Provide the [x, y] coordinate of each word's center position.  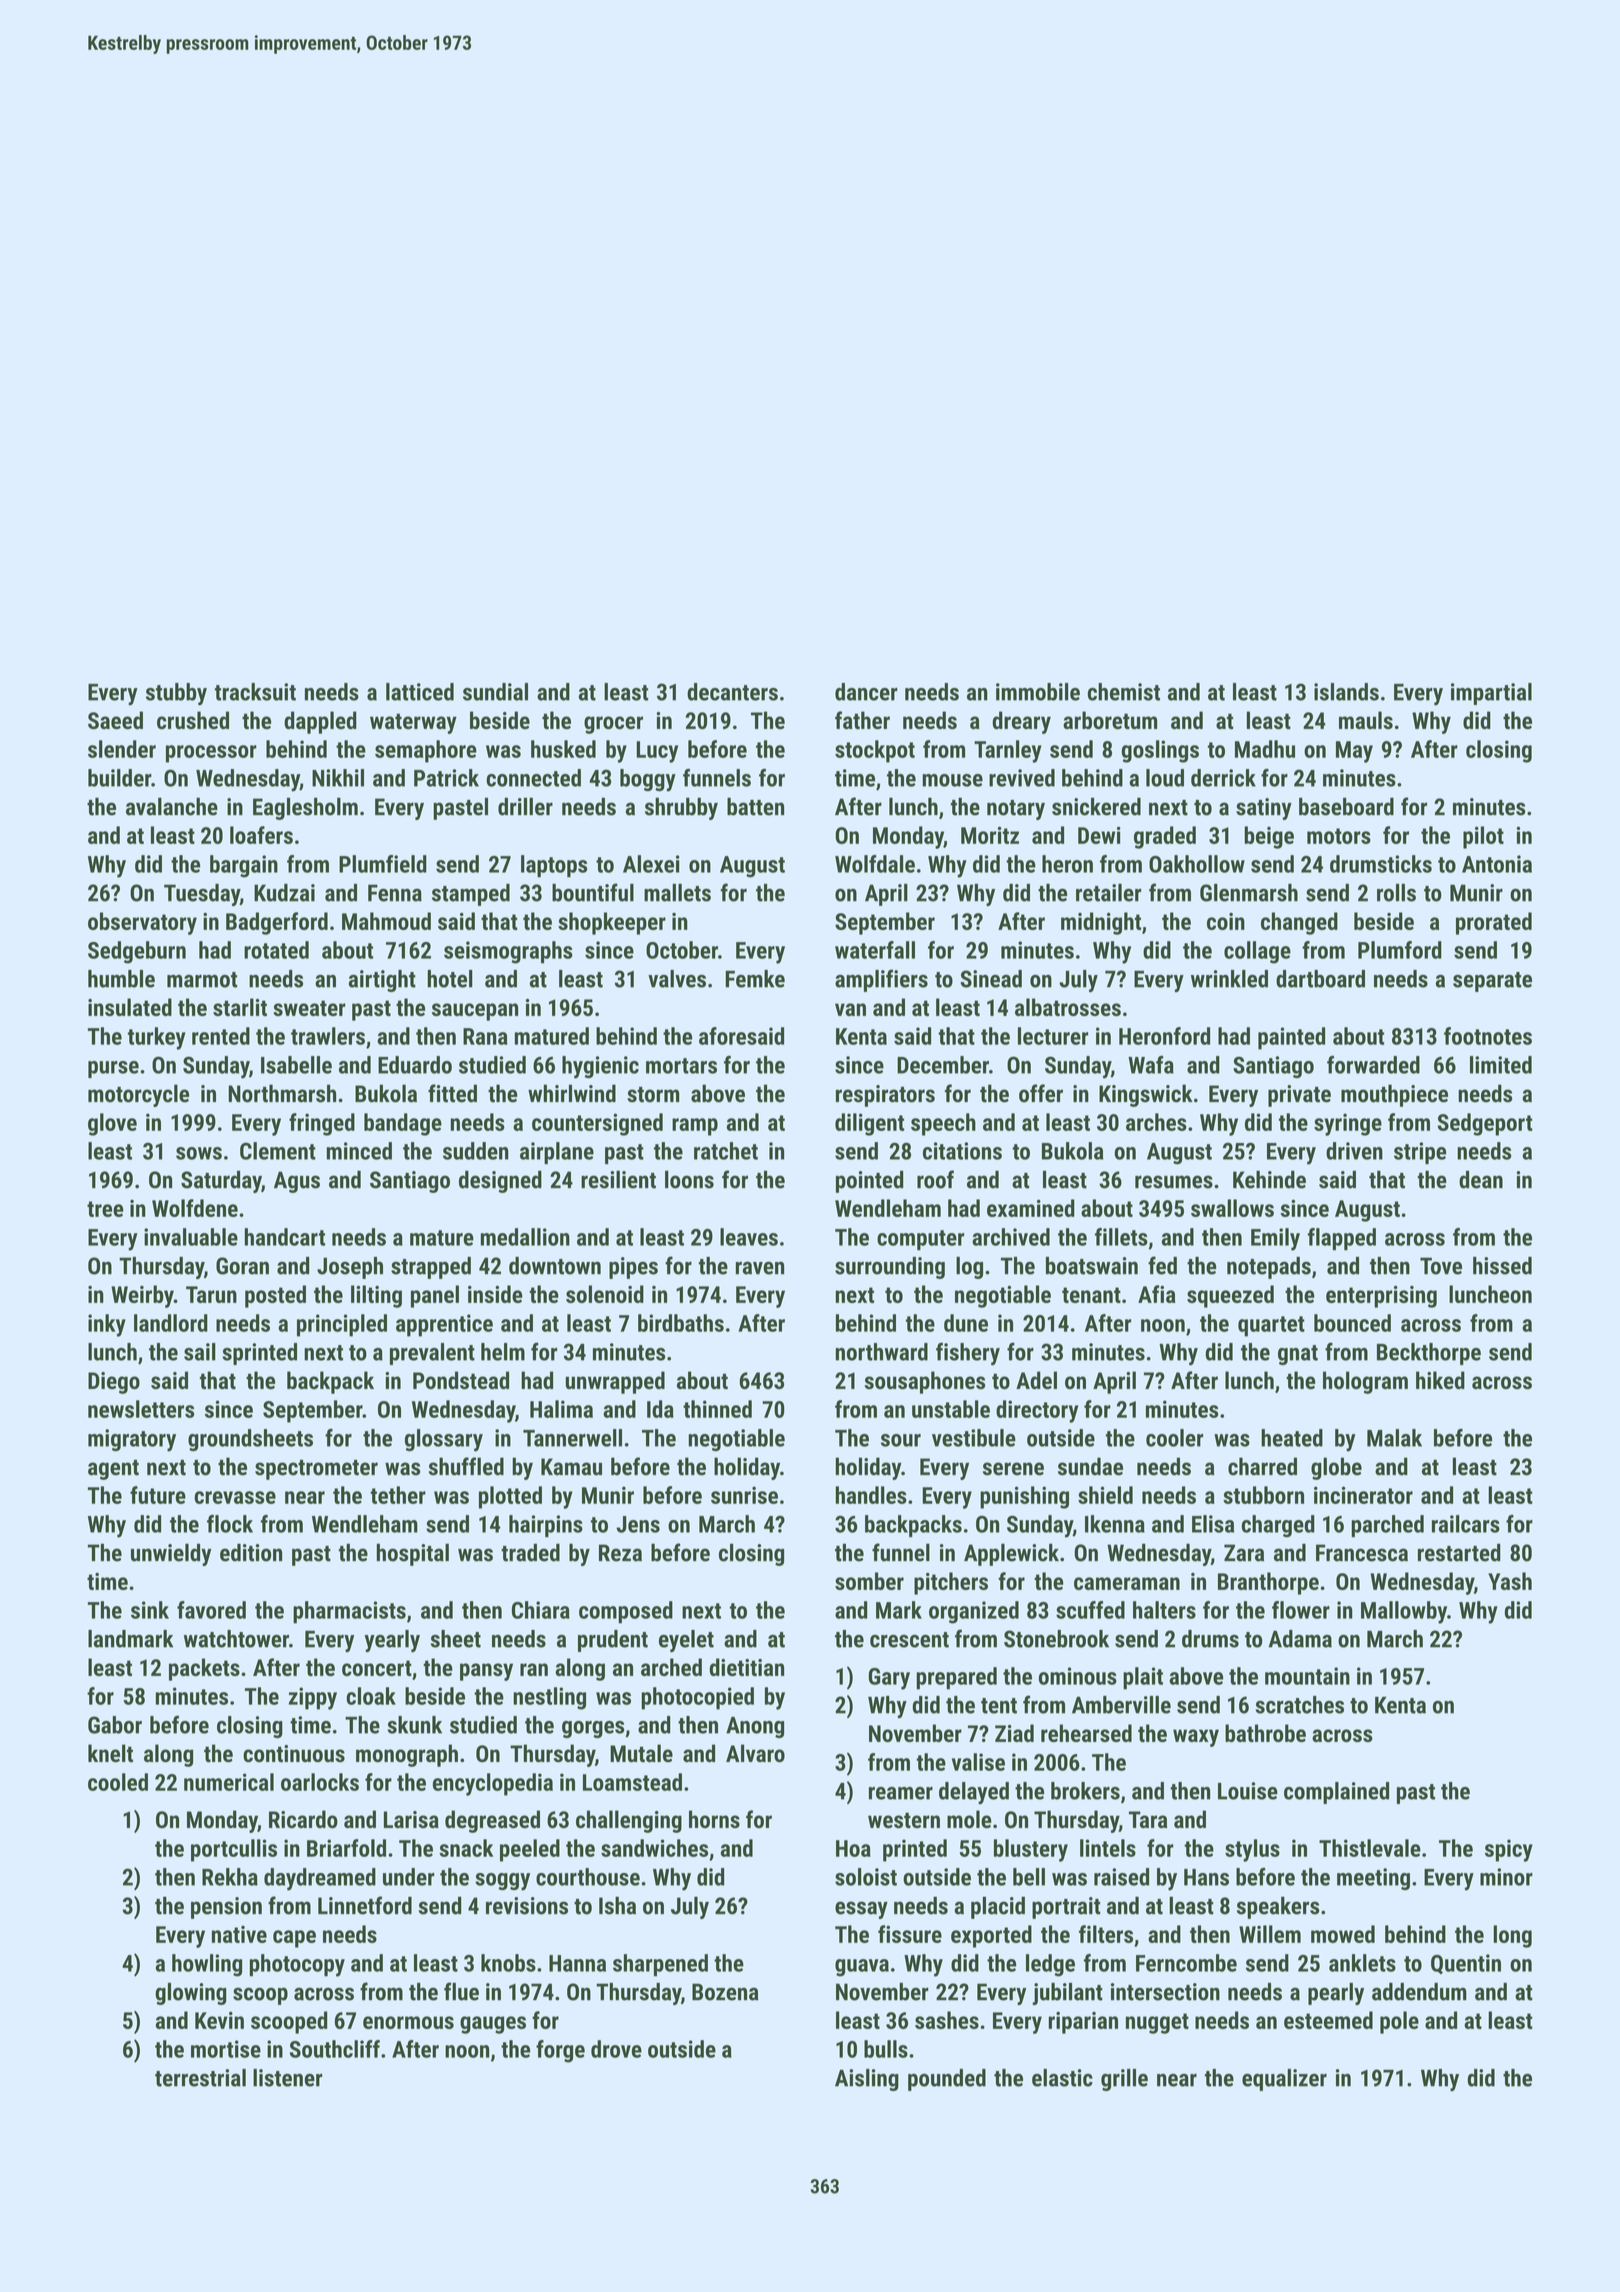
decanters [732, 692]
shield [1105, 1495]
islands [1346, 692]
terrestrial [200, 2078]
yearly [392, 1641]
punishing [1024, 1497]
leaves [749, 1237]
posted [275, 1296]
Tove [1441, 1266]
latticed [420, 692]
